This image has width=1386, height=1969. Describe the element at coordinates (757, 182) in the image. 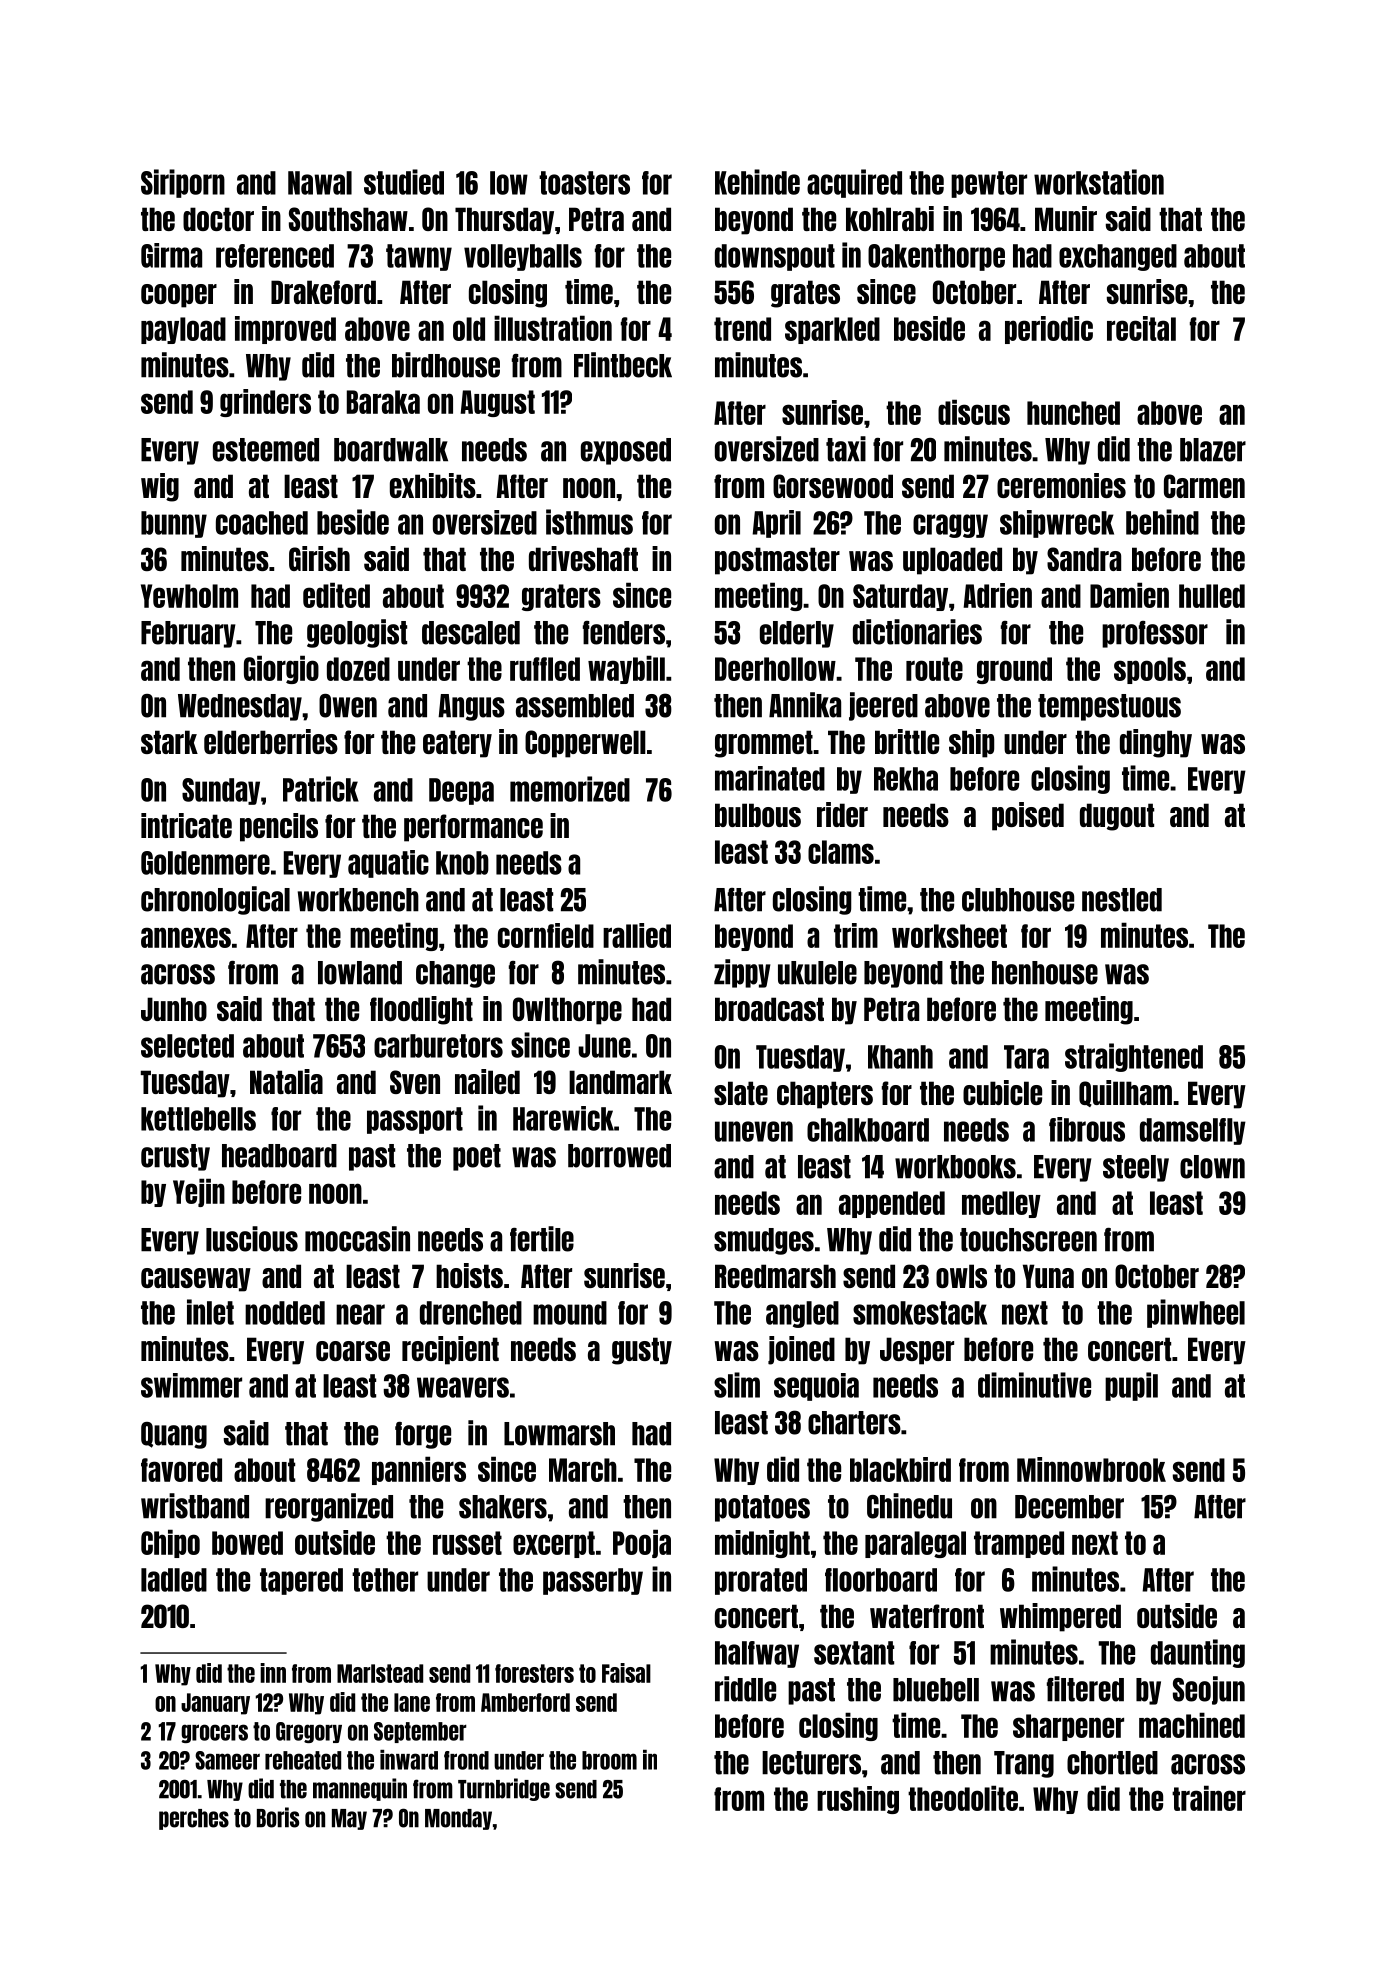

I see `Kehinde` at that location.
